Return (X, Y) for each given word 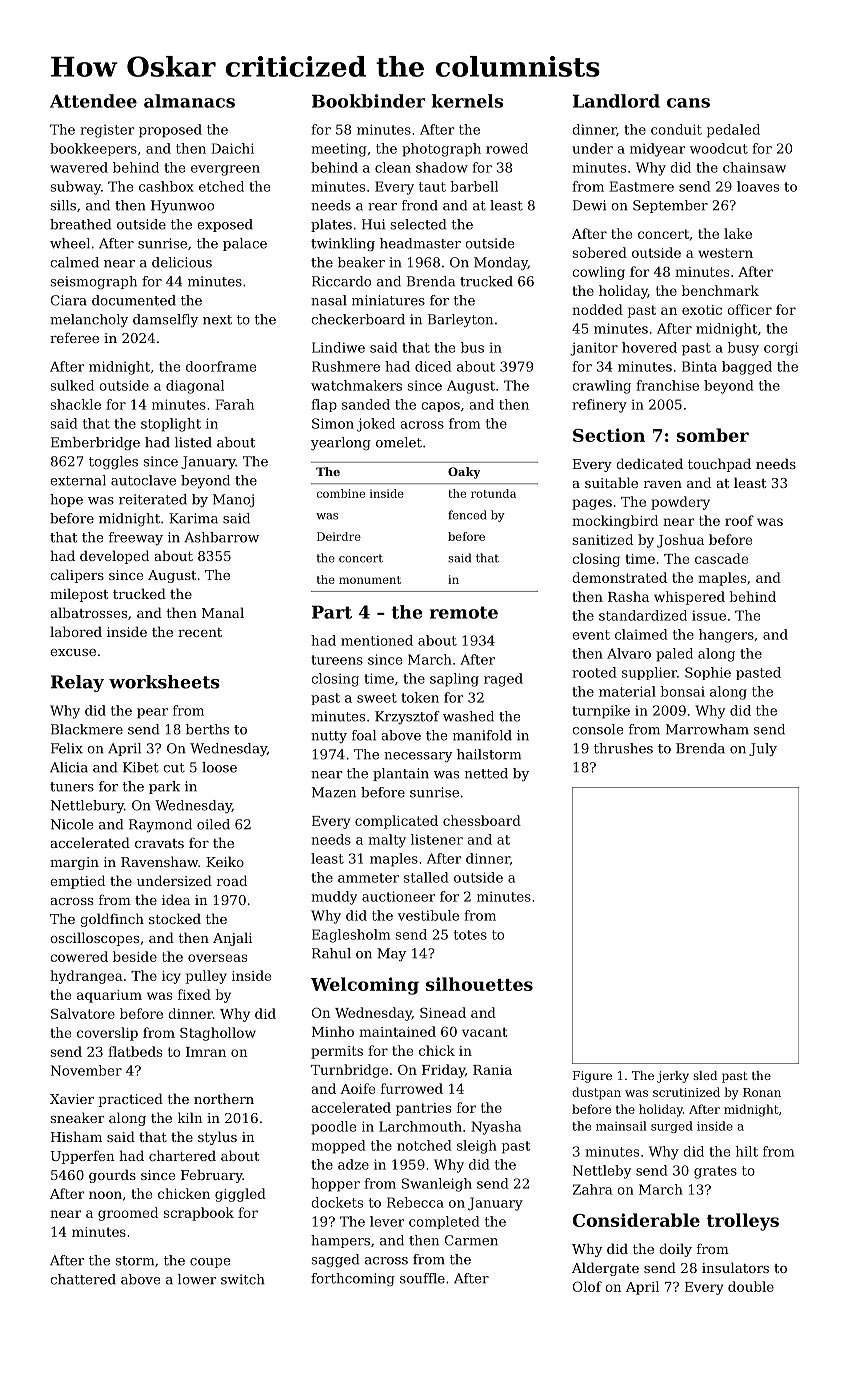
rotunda (493, 493)
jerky (673, 1077)
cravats (159, 843)
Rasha (628, 596)
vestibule (428, 915)
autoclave (143, 480)
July (763, 749)
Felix (67, 748)
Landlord (616, 101)
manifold (482, 735)
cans (688, 103)
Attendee (93, 101)
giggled (240, 1195)
